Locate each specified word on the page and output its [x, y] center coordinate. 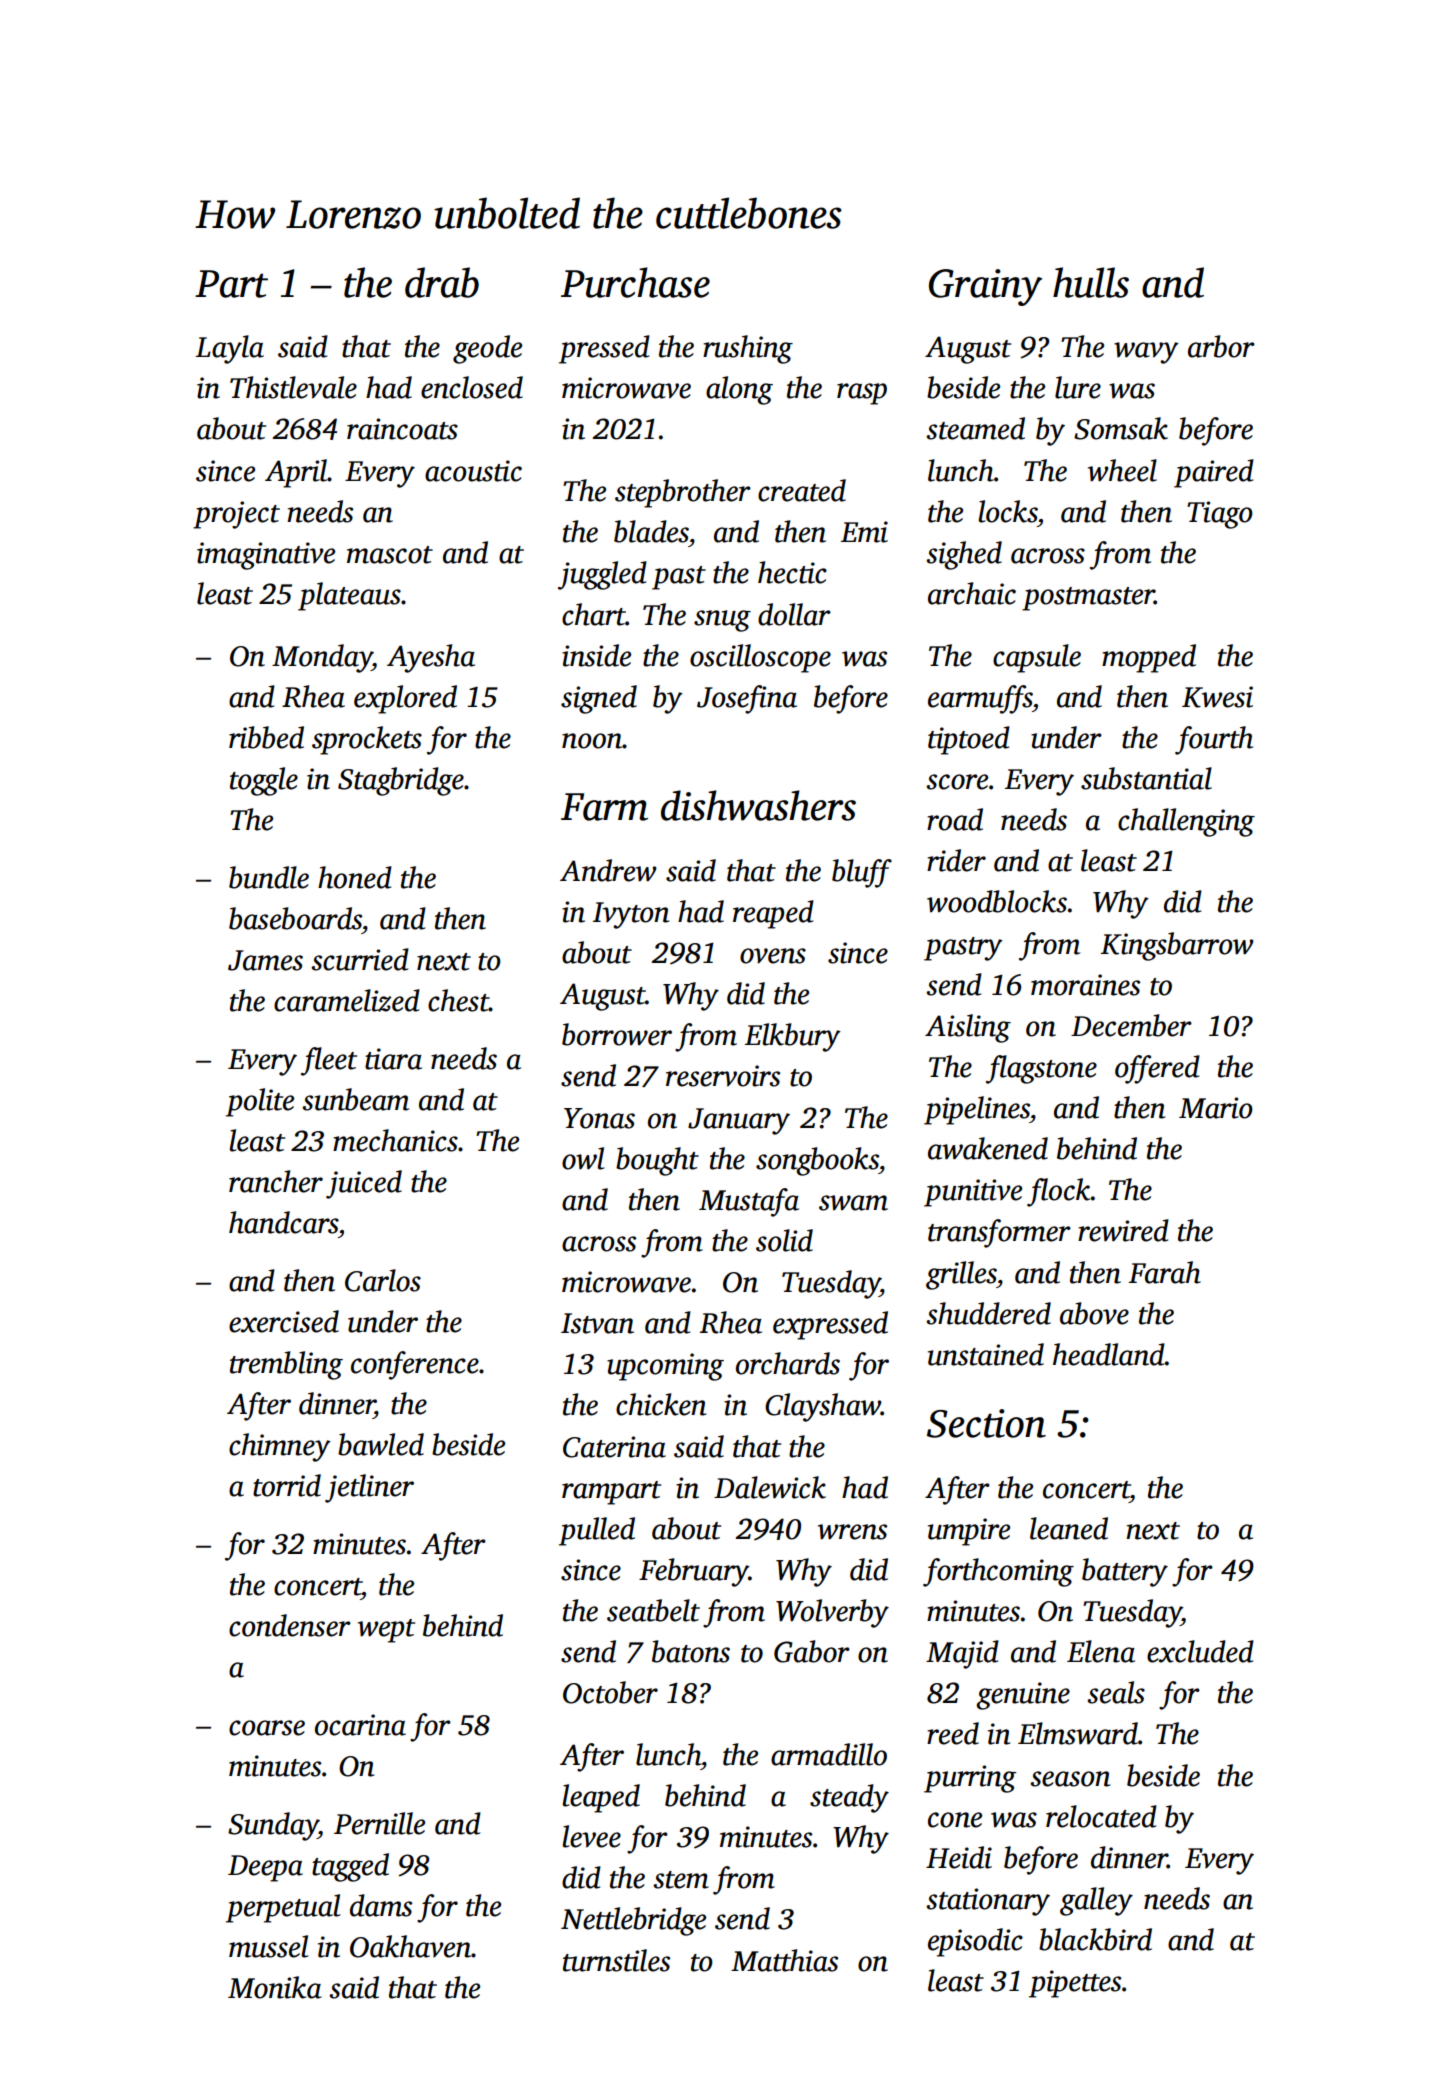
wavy [1146, 353]
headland [1109, 1354]
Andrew [608, 870]
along [739, 390]
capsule [1037, 658]
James [265, 960]
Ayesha [431, 658]
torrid [287, 1485]
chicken [661, 1404]
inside [596, 655]
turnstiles [616, 1960]
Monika [275, 1987]
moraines [1085, 985]
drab [442, 282]
